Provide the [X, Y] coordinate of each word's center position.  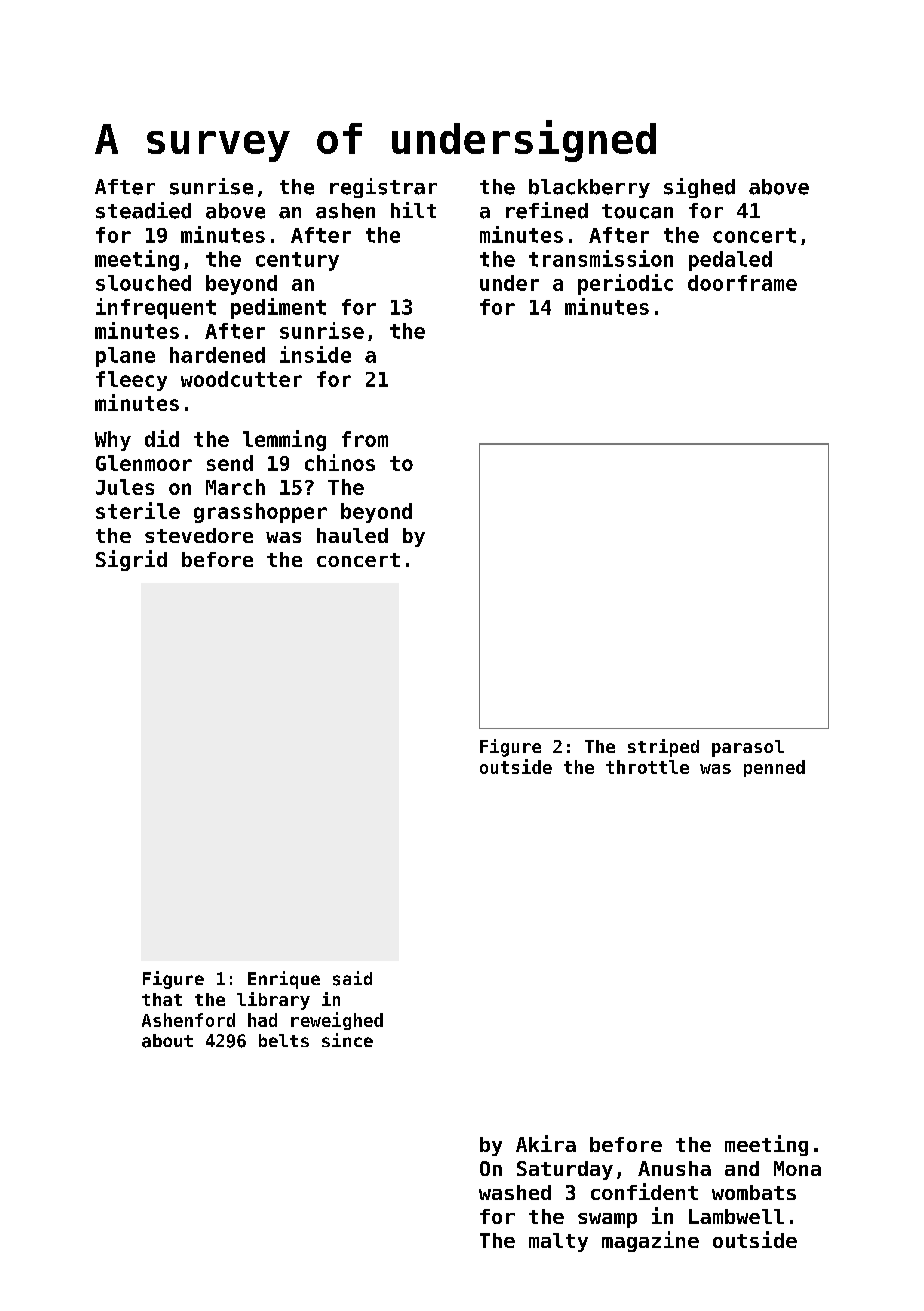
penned [774, 768]
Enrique [284, 980]
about [167, 1041]
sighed [699, 188]
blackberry [589, 188]
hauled [352, 535]
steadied [143, 210]
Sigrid [131, 560]
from [365, 439]
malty [558, 1242]
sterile [138, 510]
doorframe [742, 283]
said [352, 978]
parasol [748, 748]
